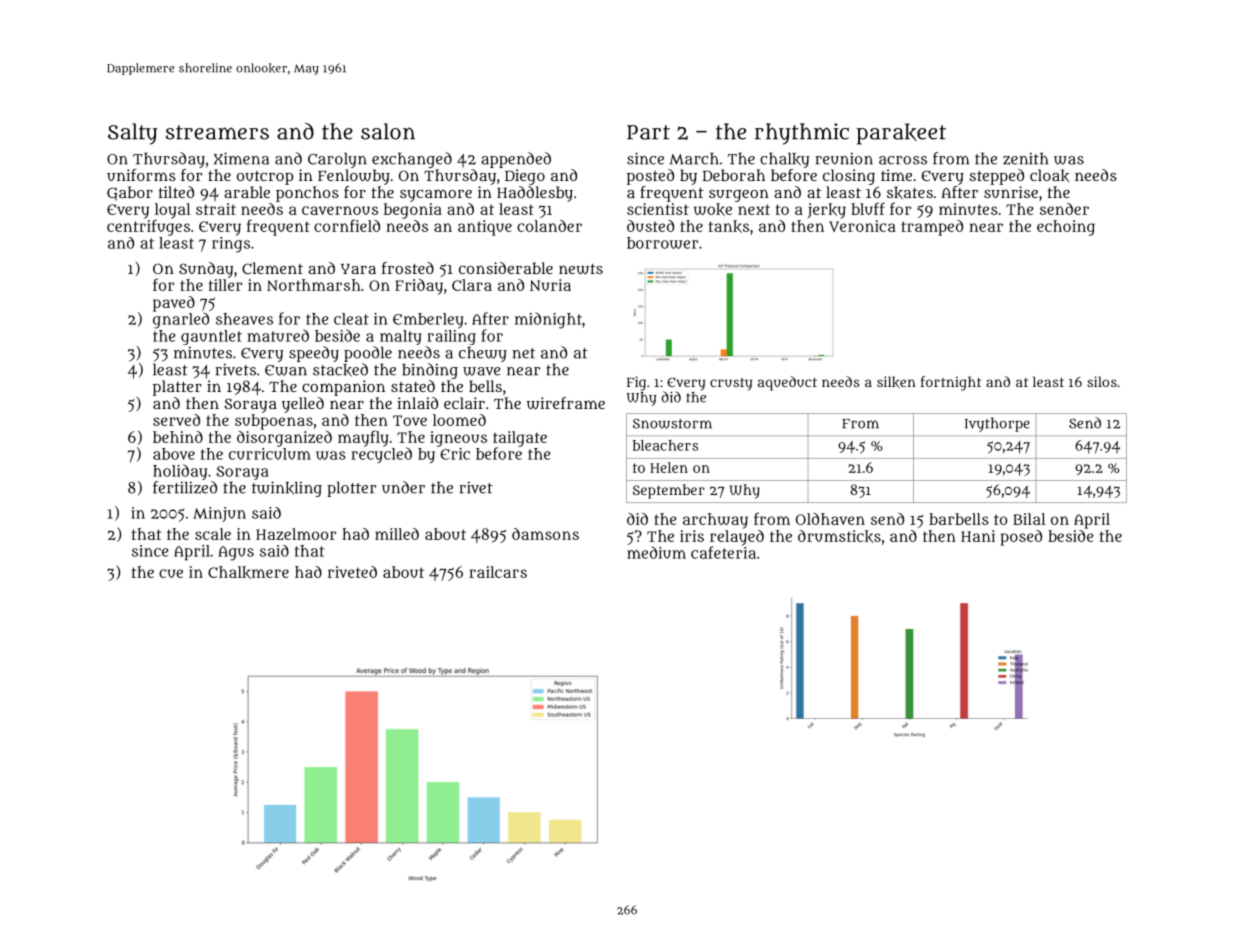 The height and width of the screenshot is (952, 1233). What do you see at coordinates (217, 132) in the screenshot?
I see `streamers` at bounding box center [217, 132].
